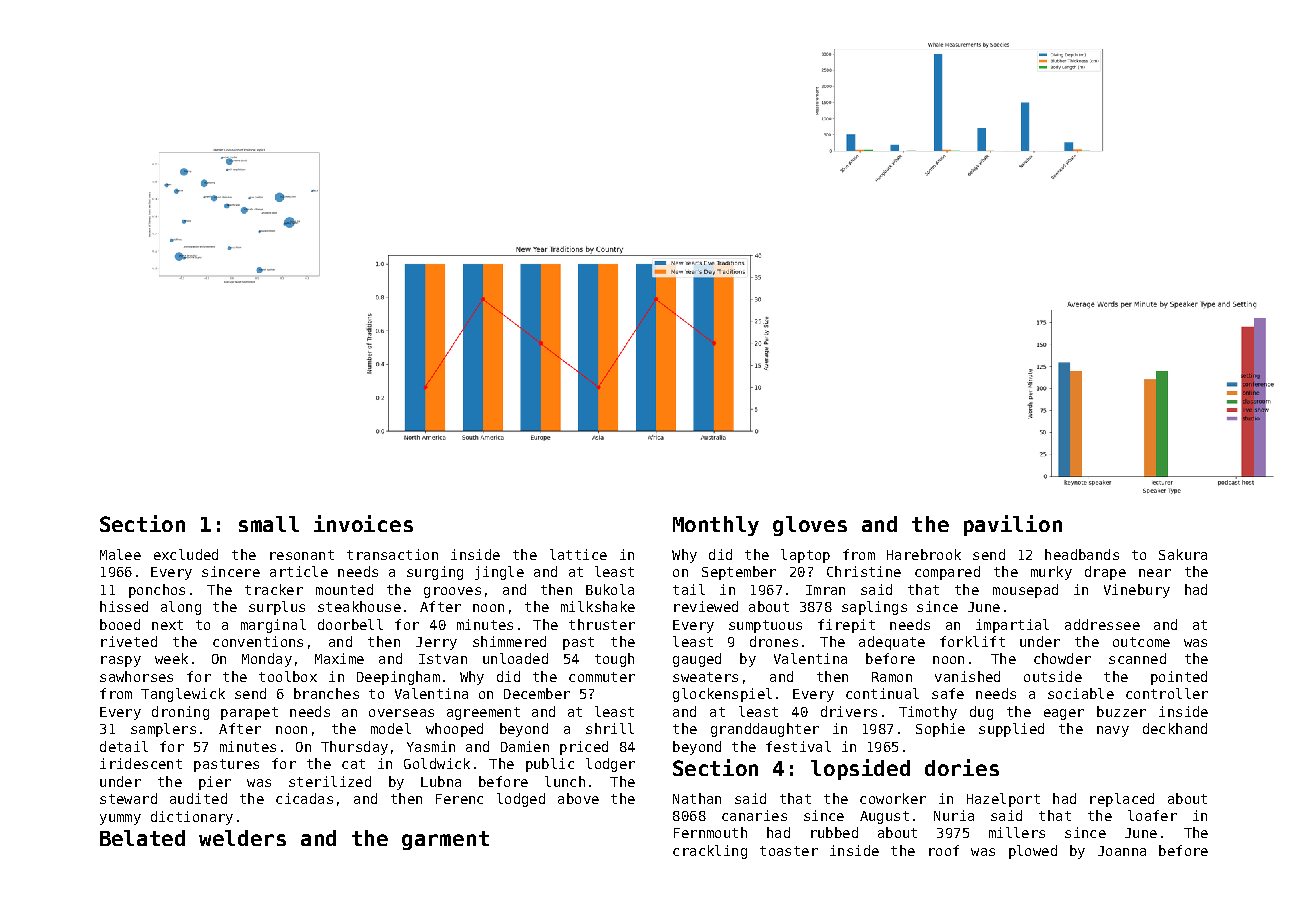 The image size is (1308, 924). What do you see at coordinates (269, 524) in the screenshot?
I see `small` at bounding box center [269, 524].
